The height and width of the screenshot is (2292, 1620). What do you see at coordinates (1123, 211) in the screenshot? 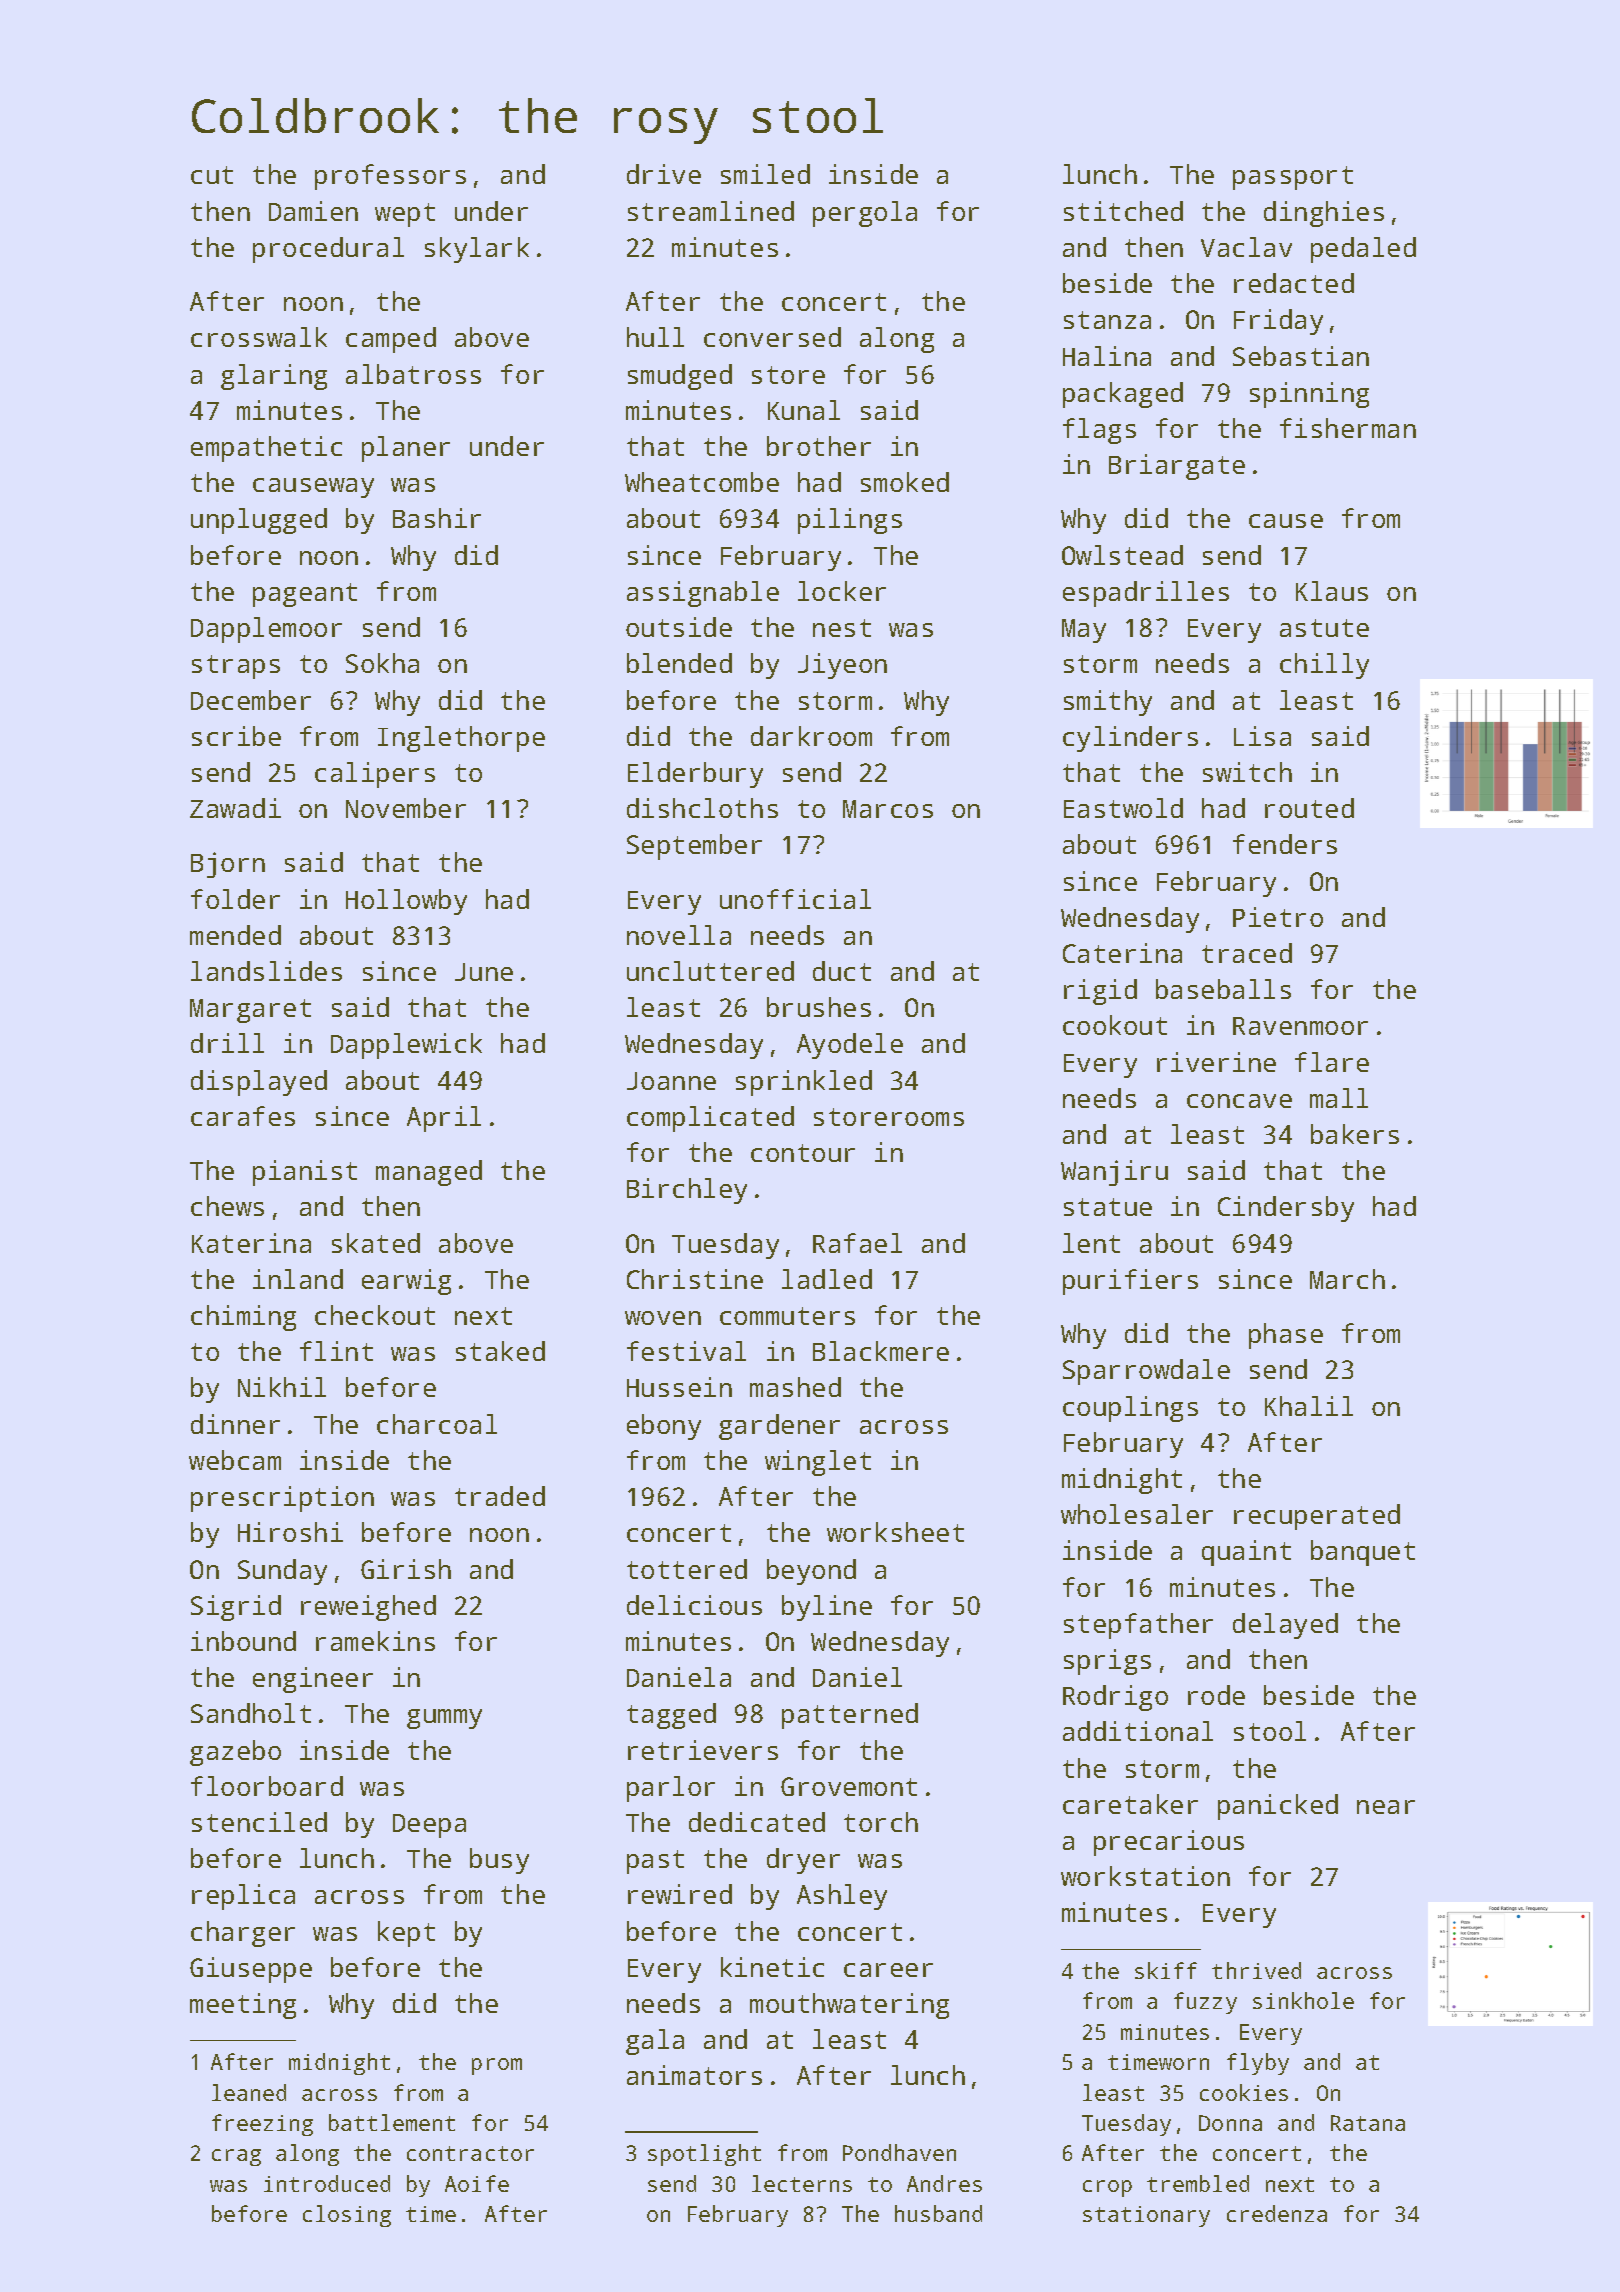
I see `stitched` at bounding box center [1123, 211].
